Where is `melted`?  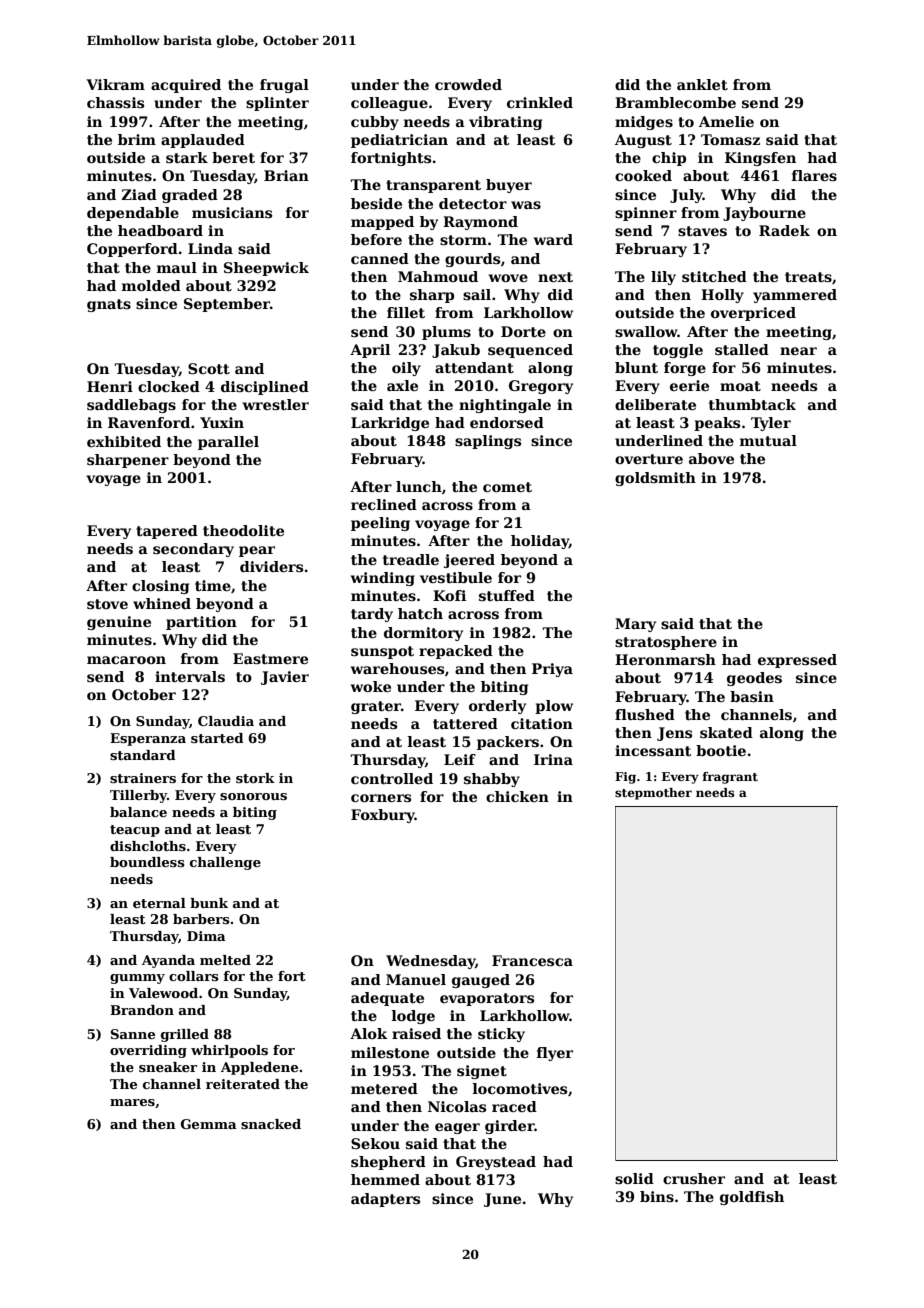 melted is located at coordinates (225, 960).
